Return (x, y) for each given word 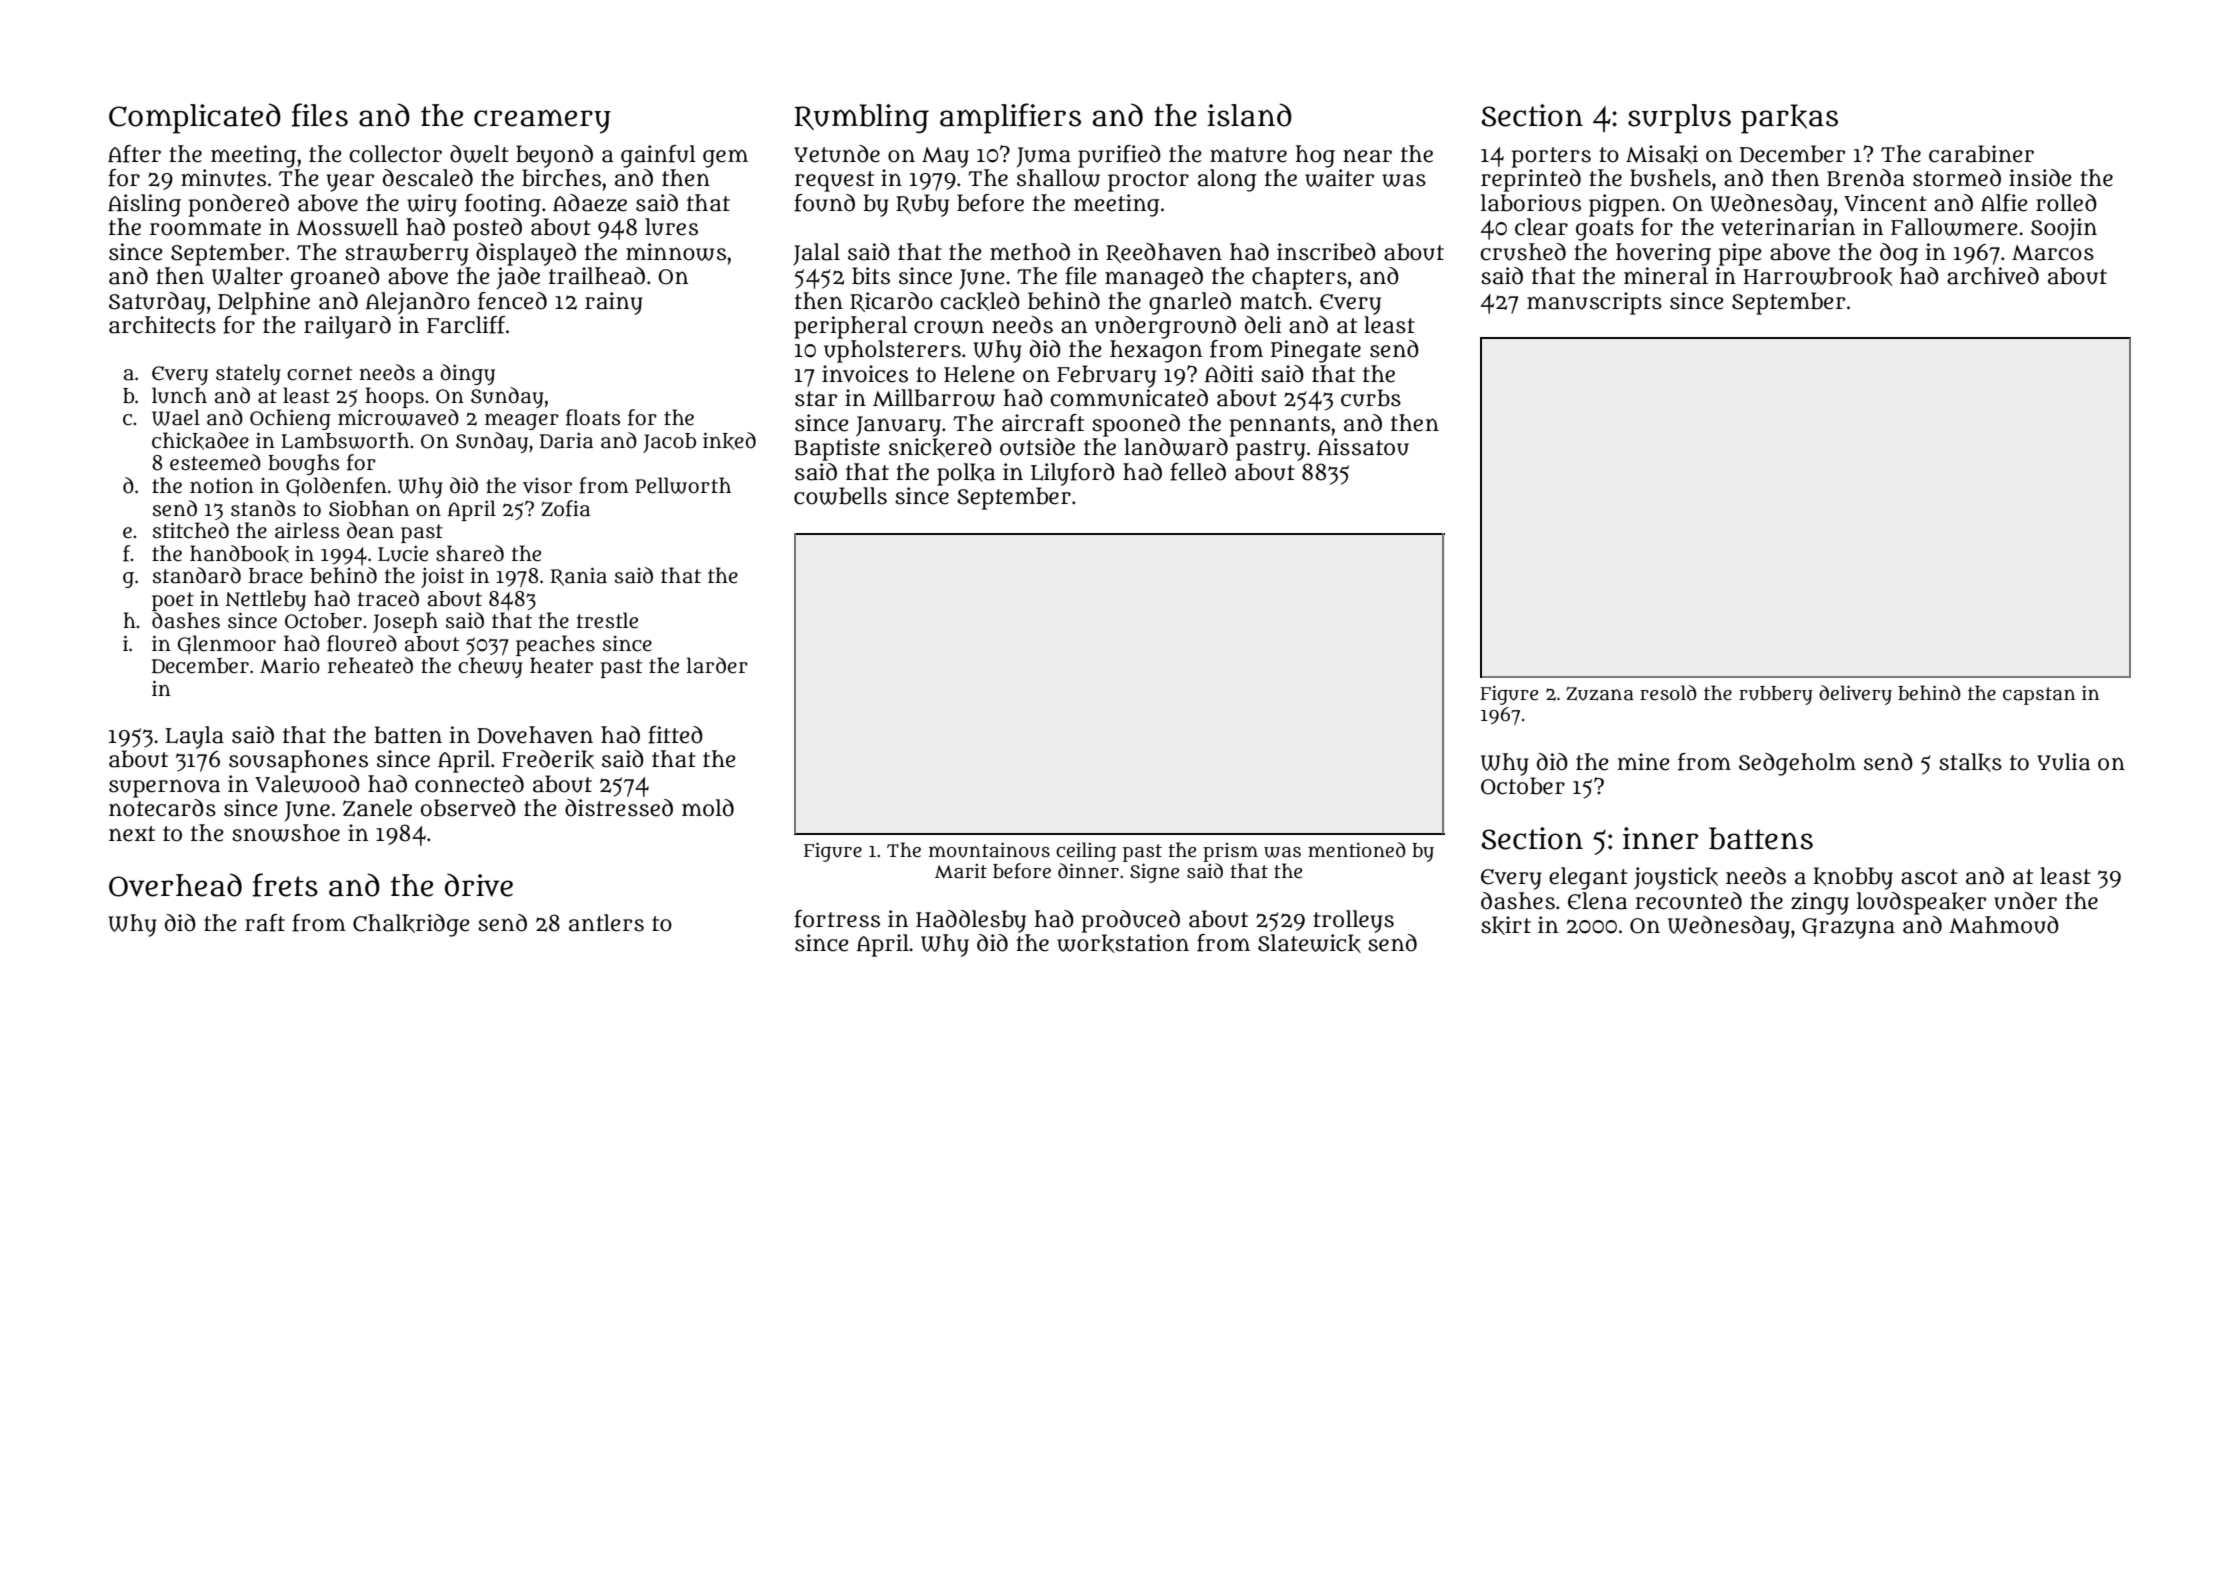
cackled (980, 301)
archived (1993, 276)
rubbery (1776, 695)
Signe (1154, 873)
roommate (205, 228)
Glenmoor (227, 645)
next (132, 834)
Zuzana (1600, 694)
